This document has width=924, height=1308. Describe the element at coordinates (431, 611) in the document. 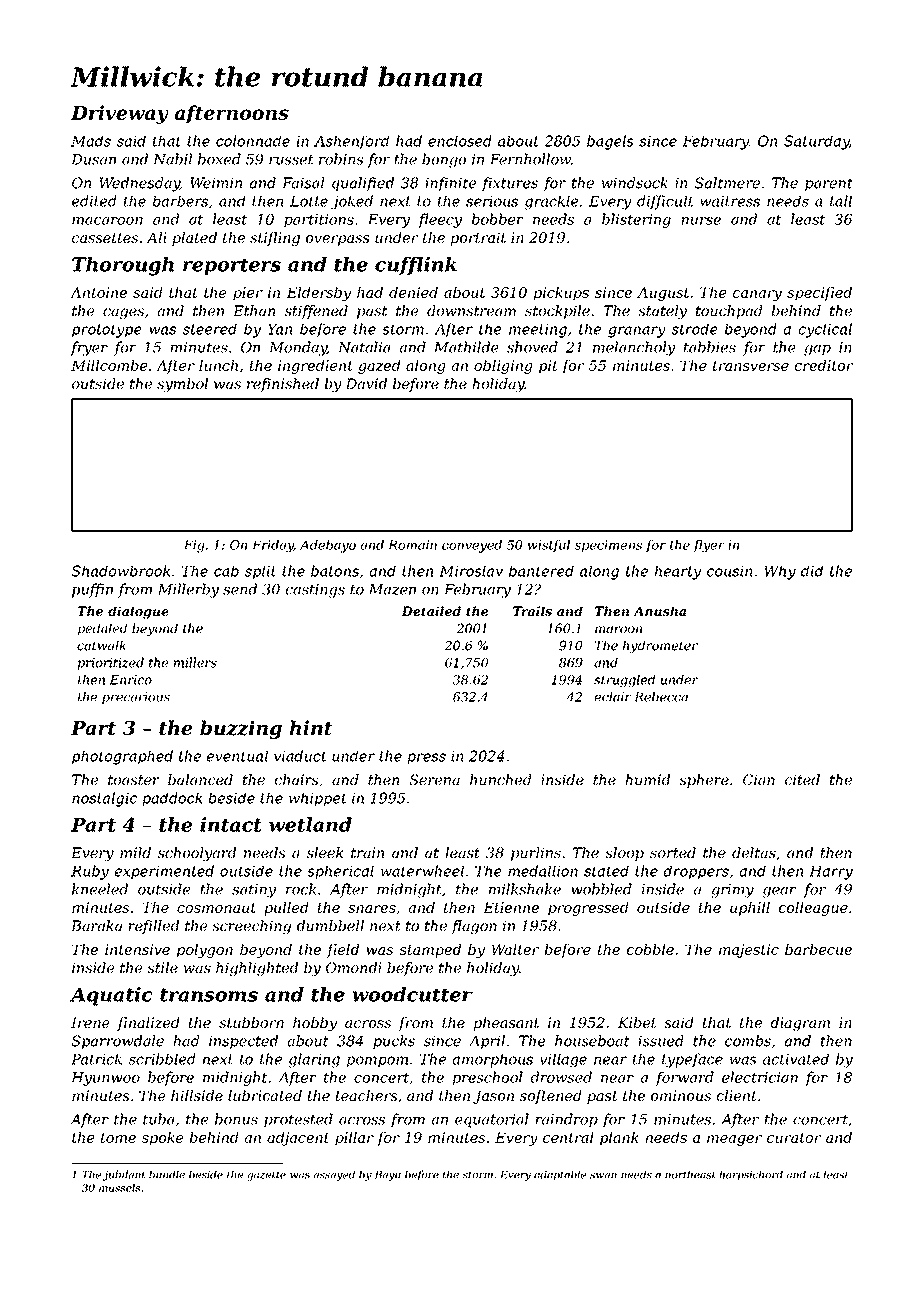

I see `Detailed` at that location.
